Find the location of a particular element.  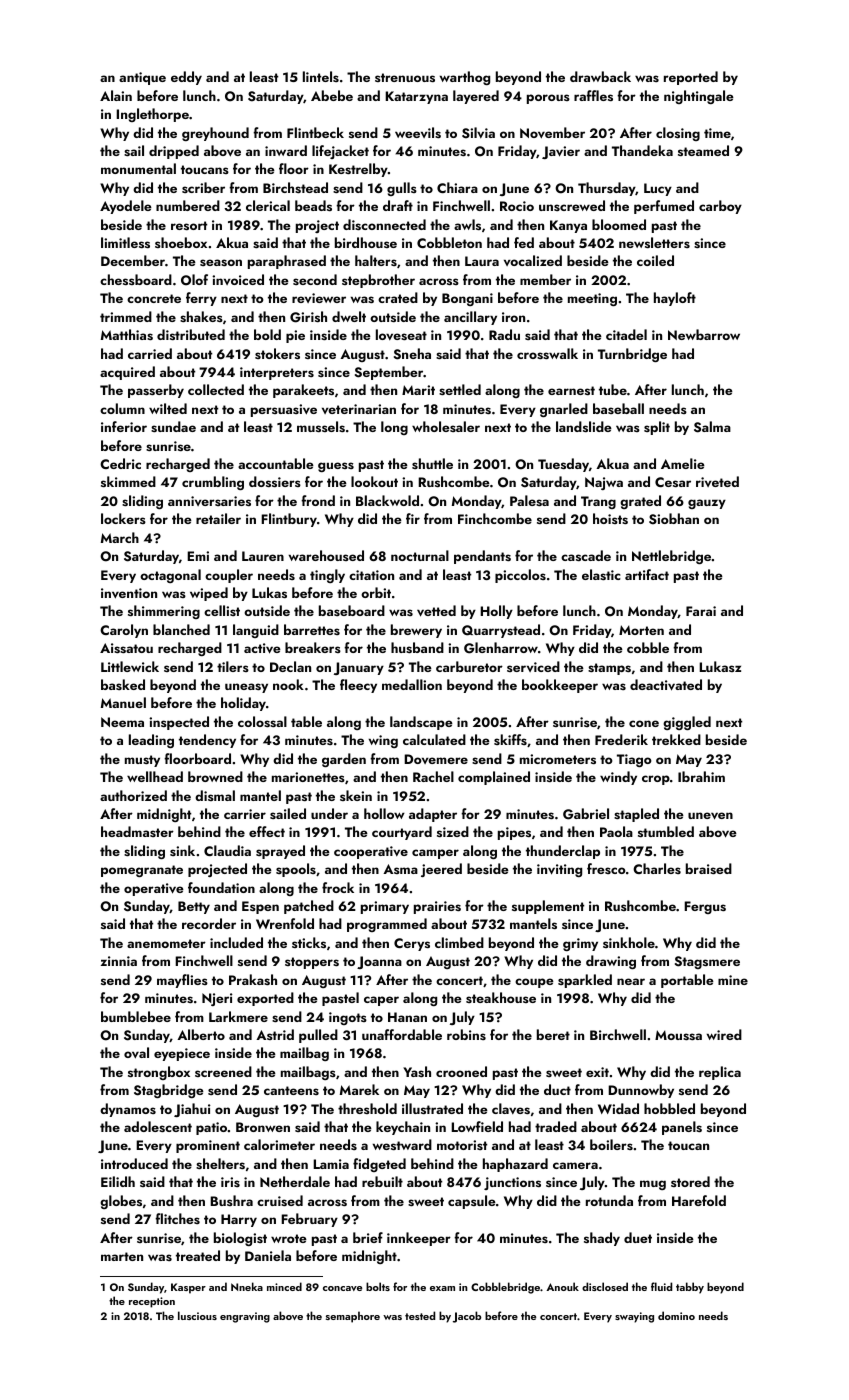

Ayodele is located at coordinates (126, 207).
